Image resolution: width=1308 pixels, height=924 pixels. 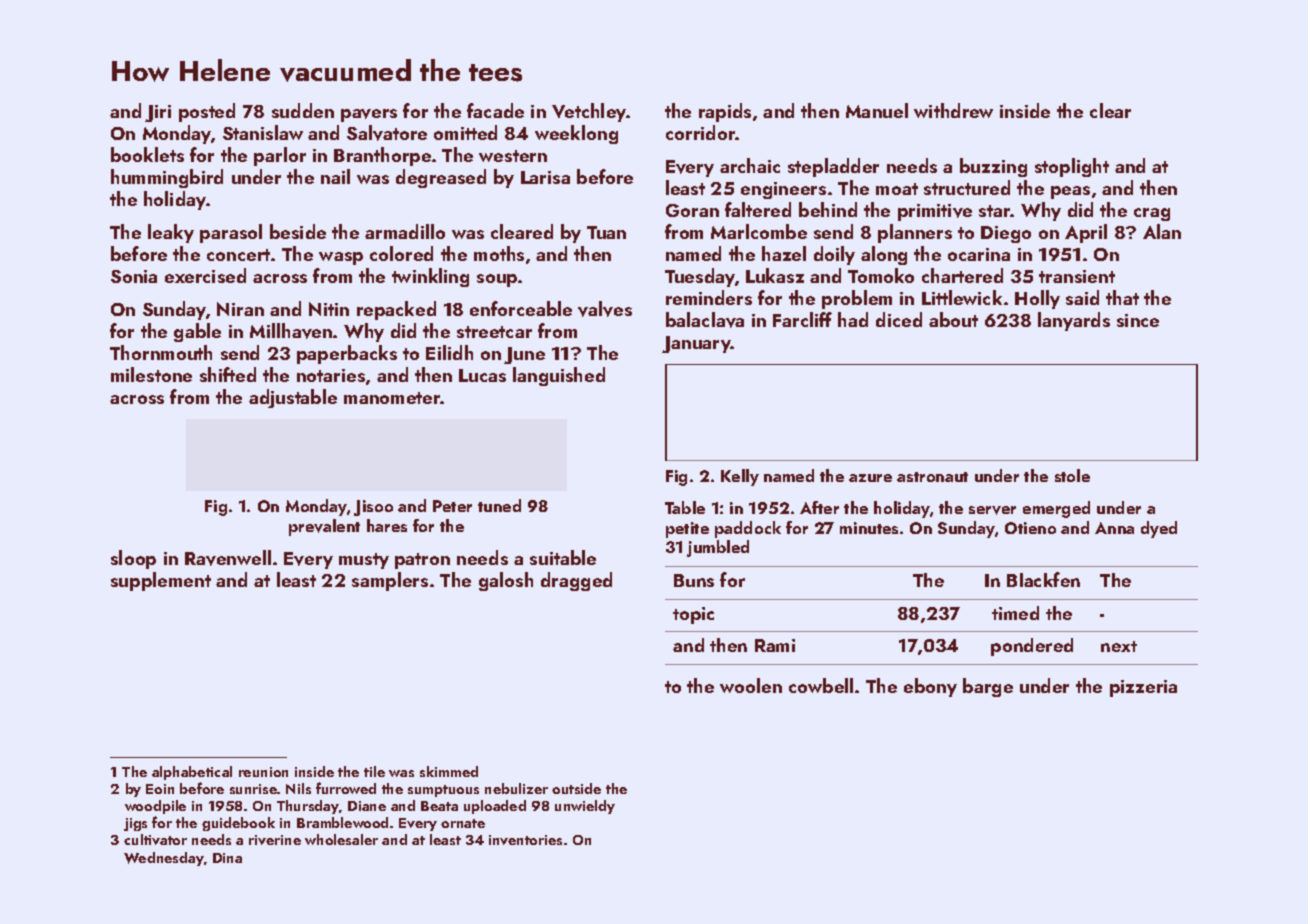 I want to click on reunion, so click(x=263, y=772).
